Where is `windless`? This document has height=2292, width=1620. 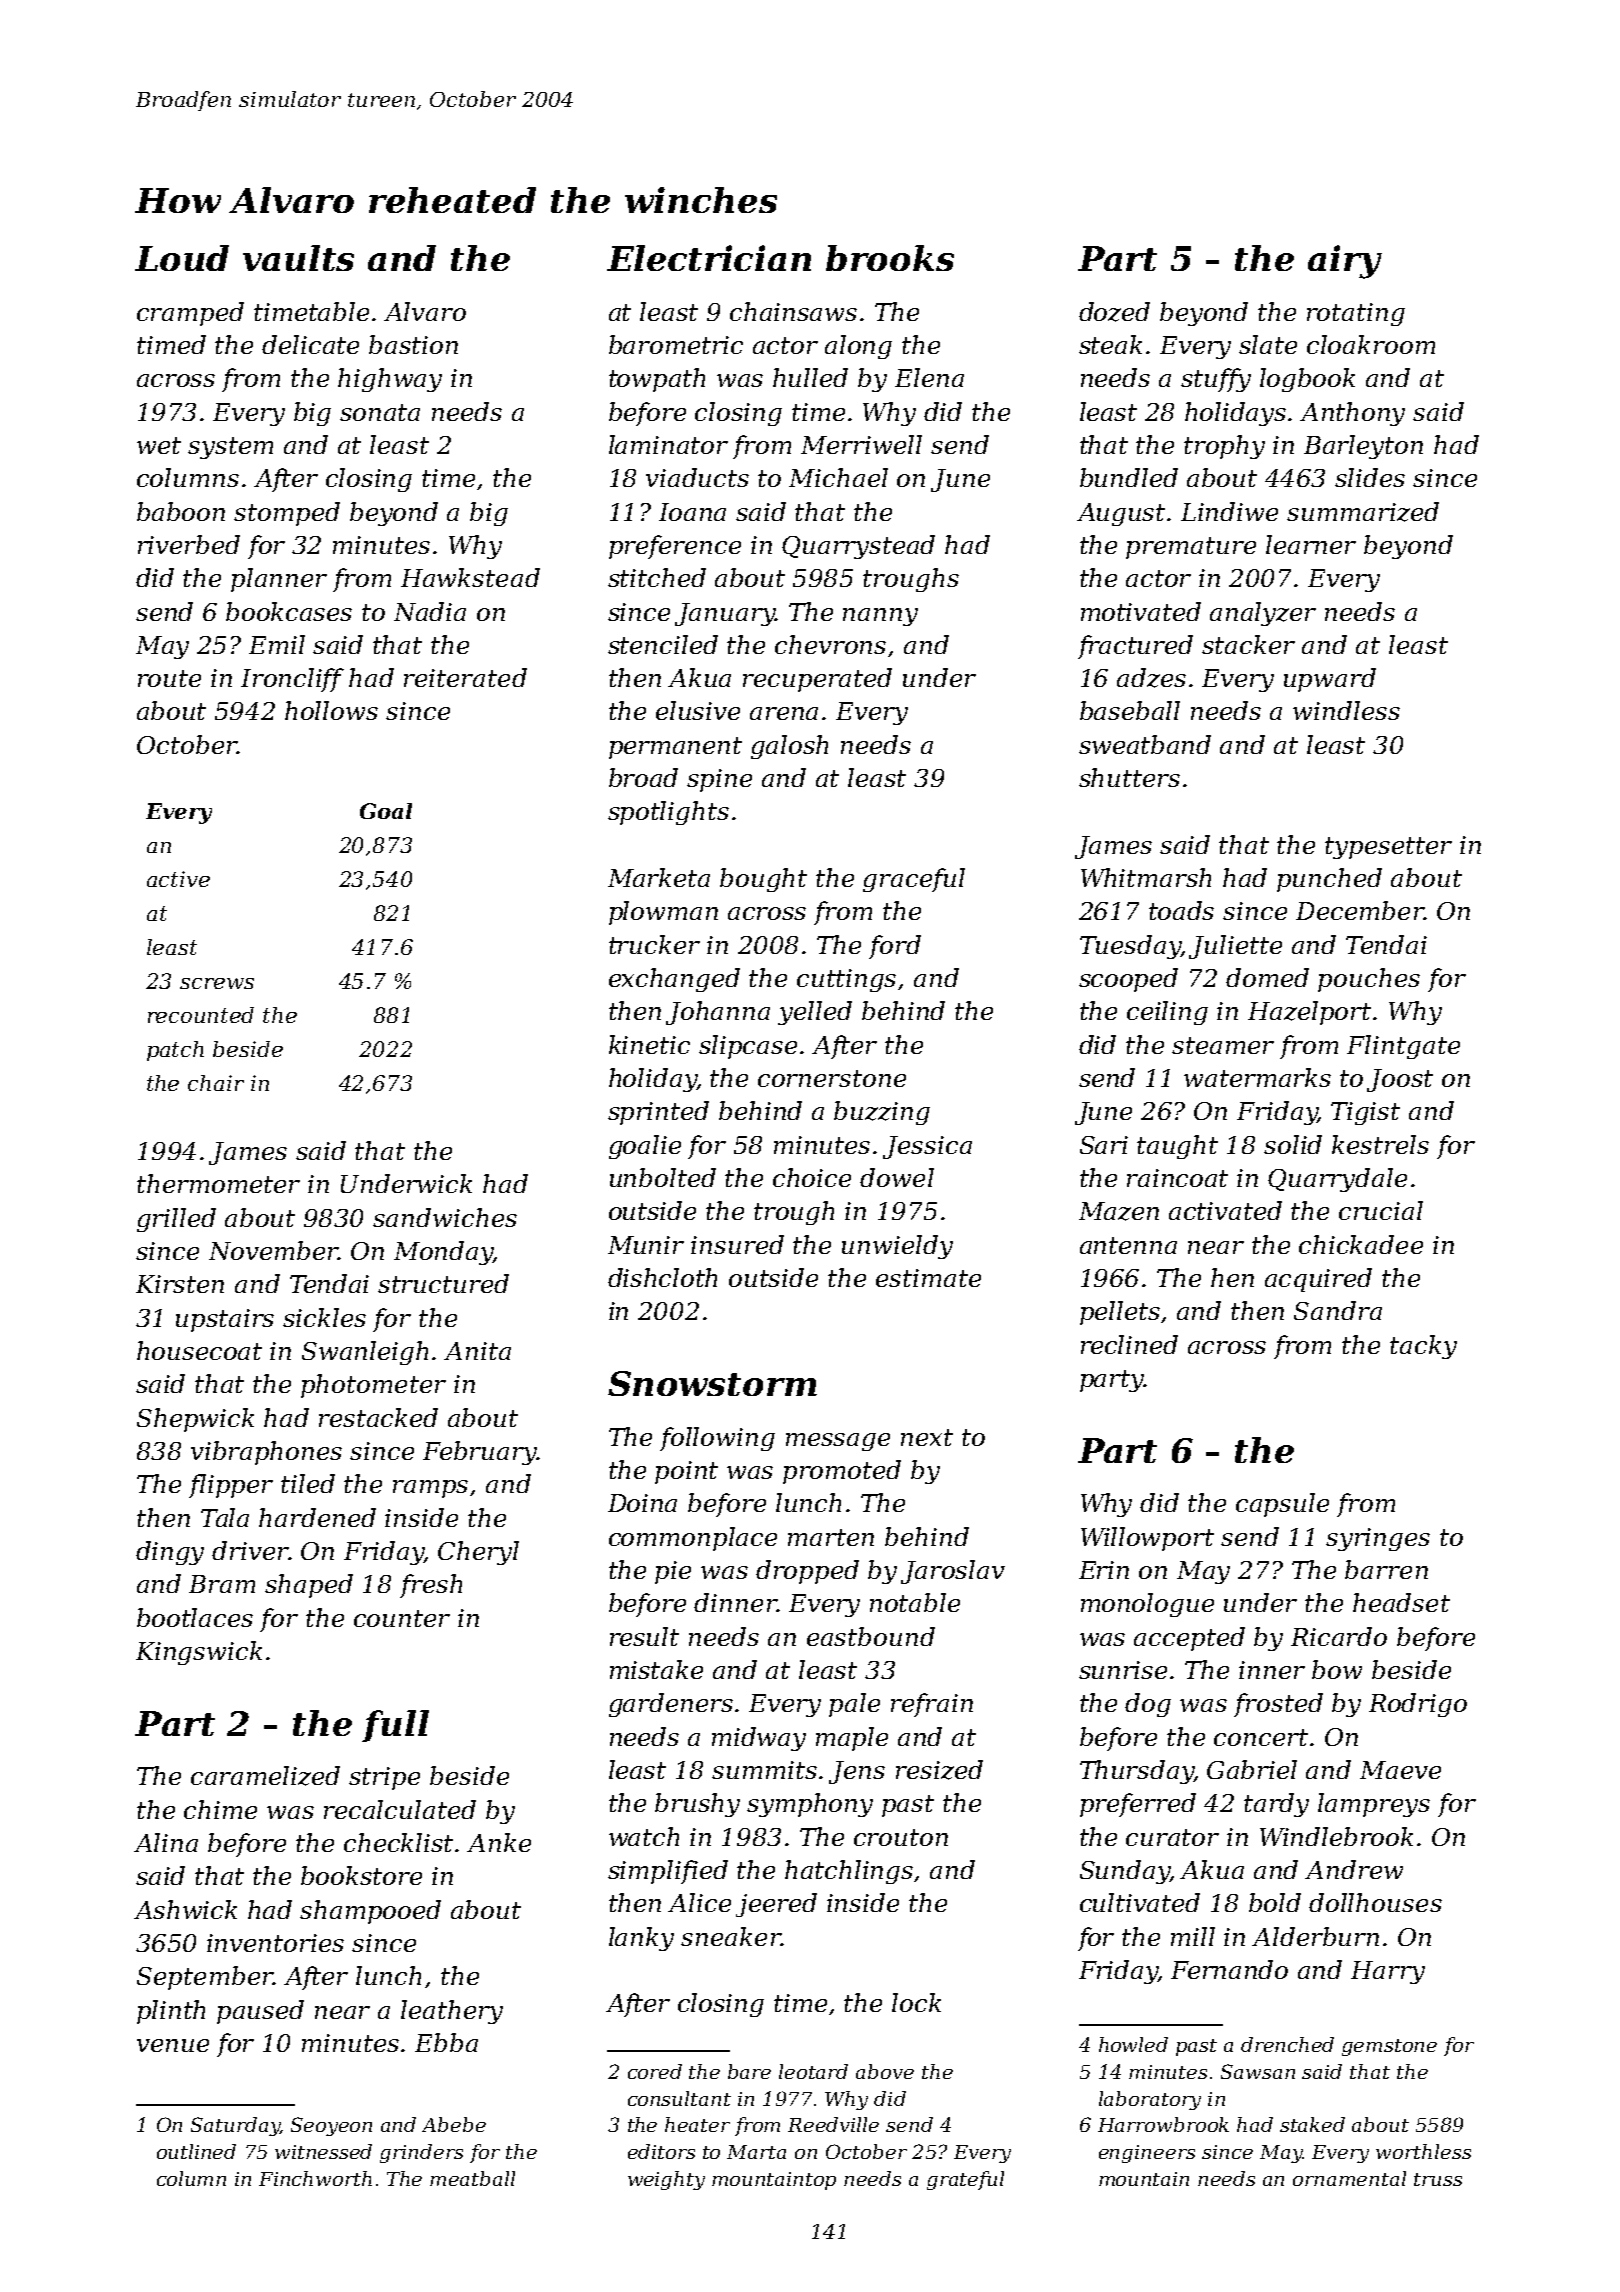
windless is located at coordinates (1346, 710).
